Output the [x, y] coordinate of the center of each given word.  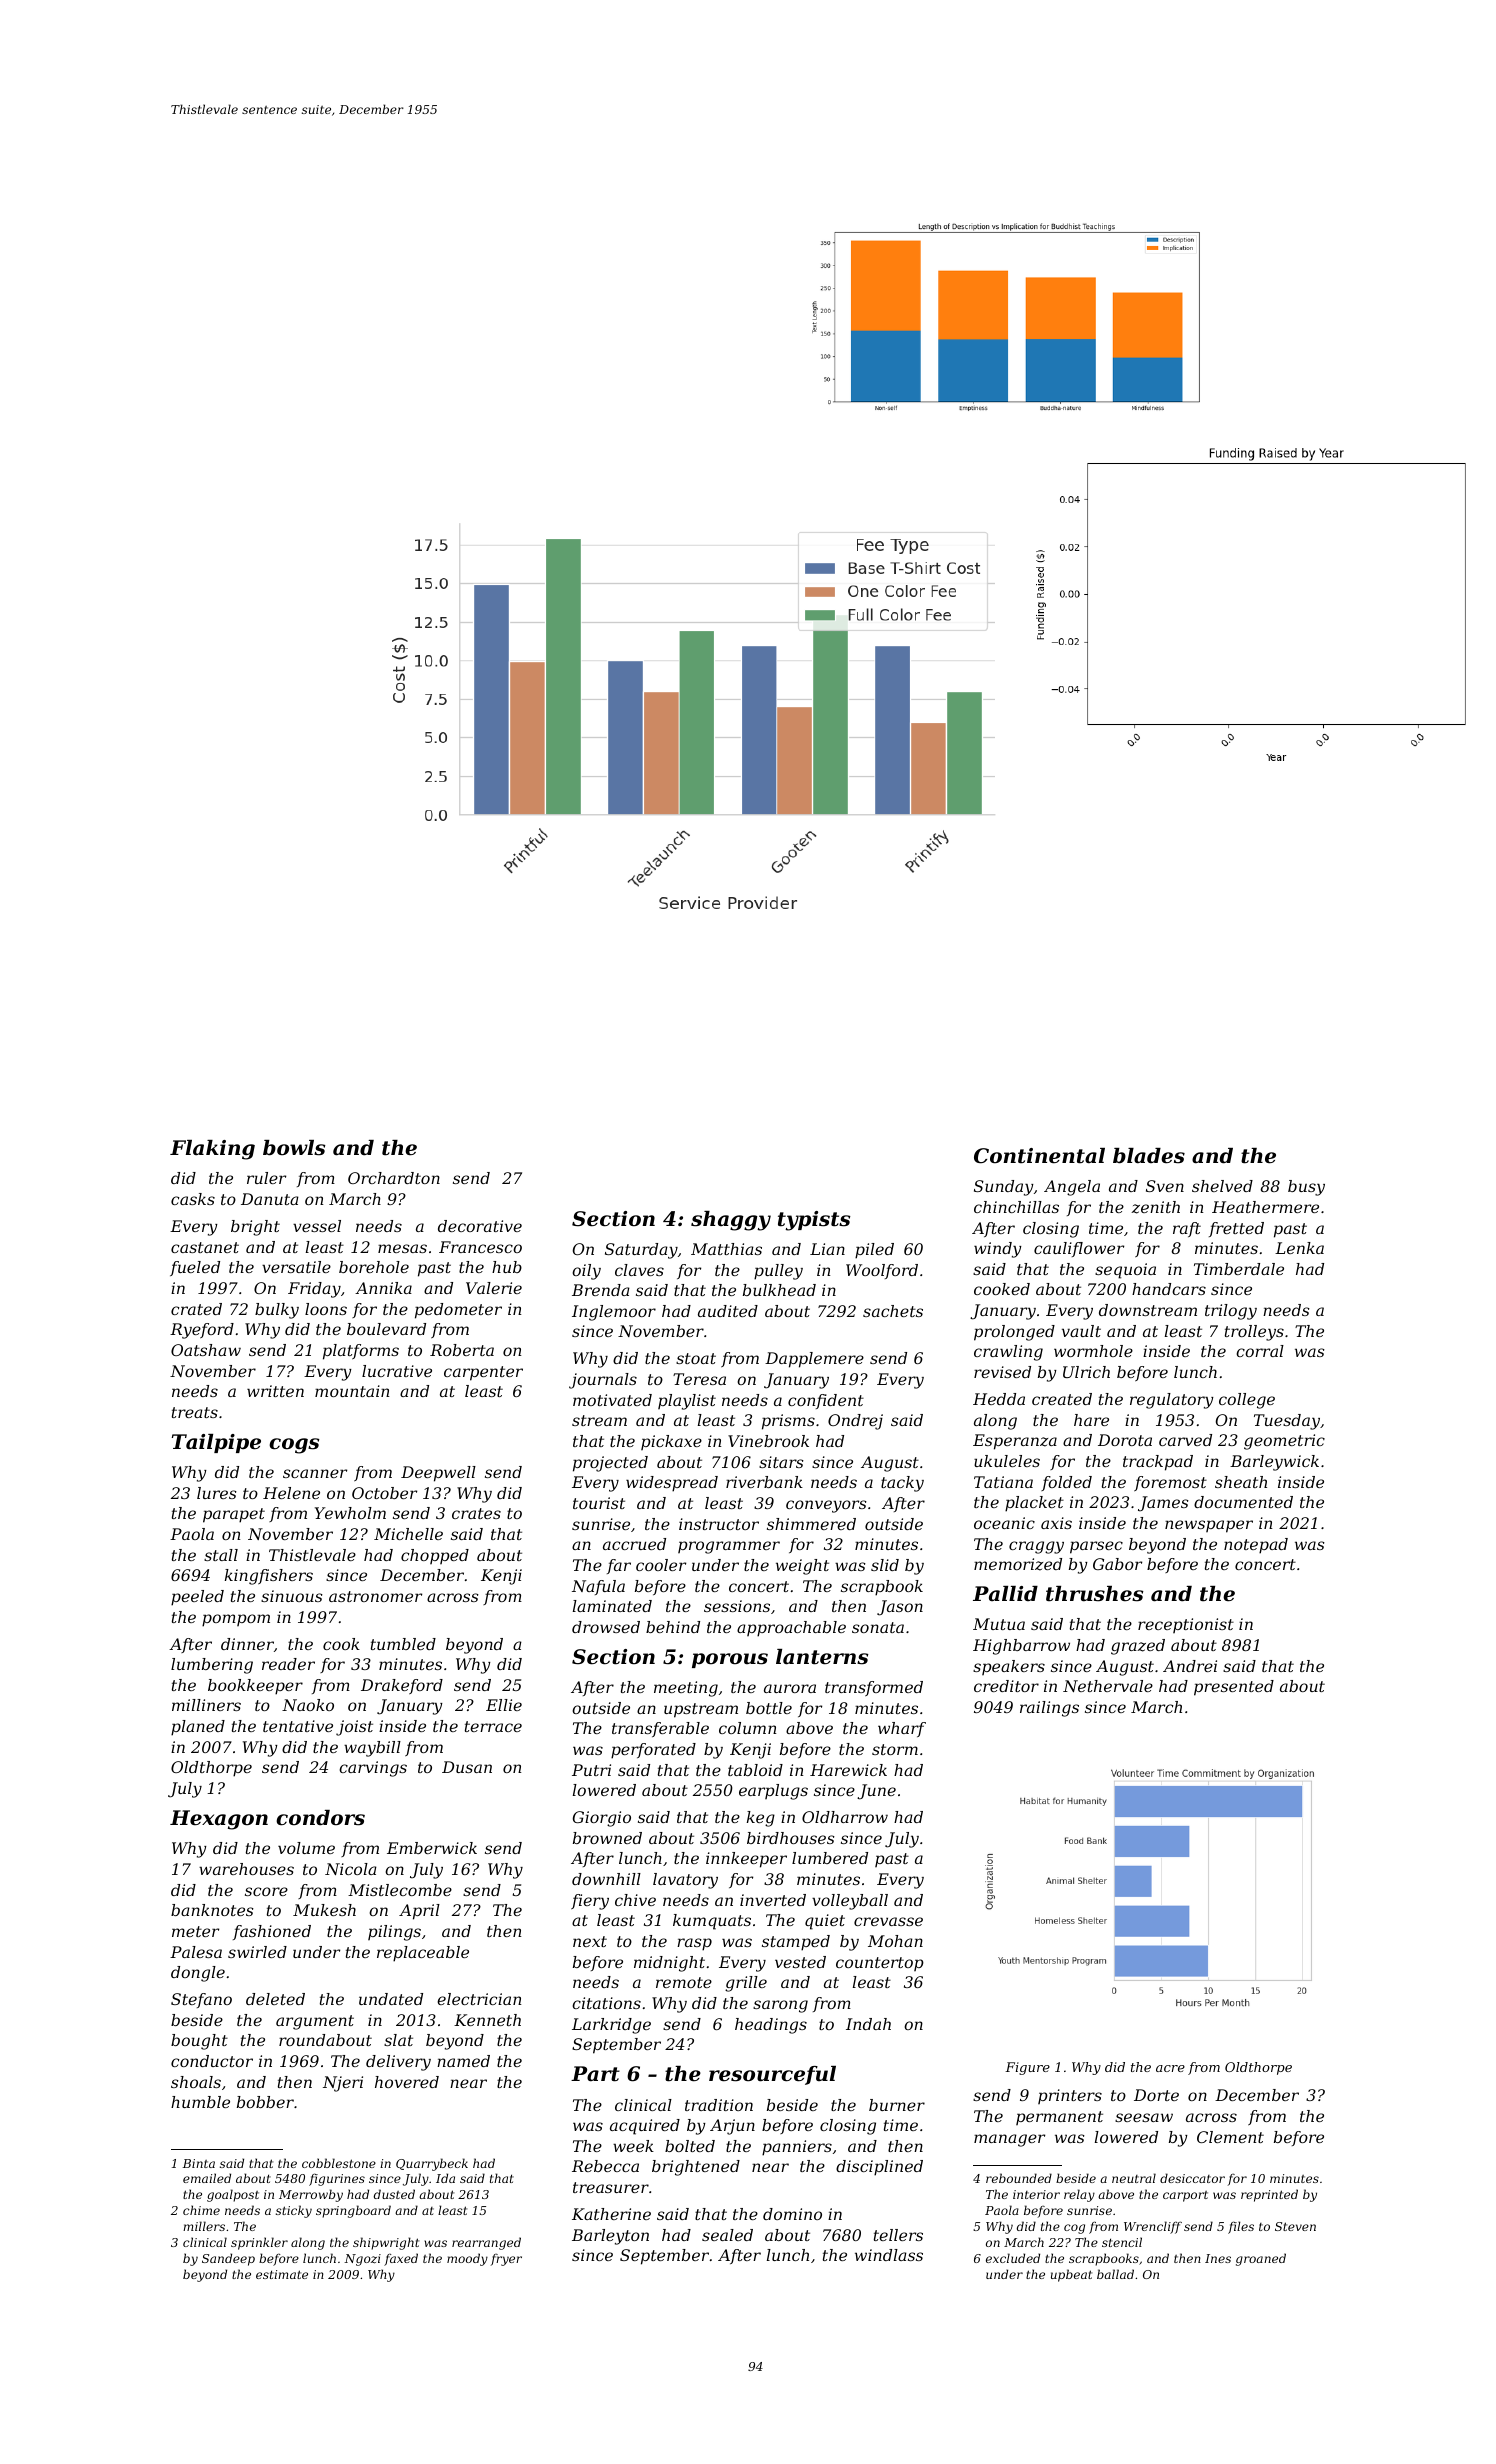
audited [728, 1311]
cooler [661, 1565]
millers [204, 2226]
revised [1002, 1372]
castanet [205, 1247]
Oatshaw [206, 1350]
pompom [236, 1620]
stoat [696, 1358]
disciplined [879, 2168]
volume [306, 1848]
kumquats [712, 1922]
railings [1049, 1709]
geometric [1284, 1442]
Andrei [1190, 1666]
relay [1079, 2195]
